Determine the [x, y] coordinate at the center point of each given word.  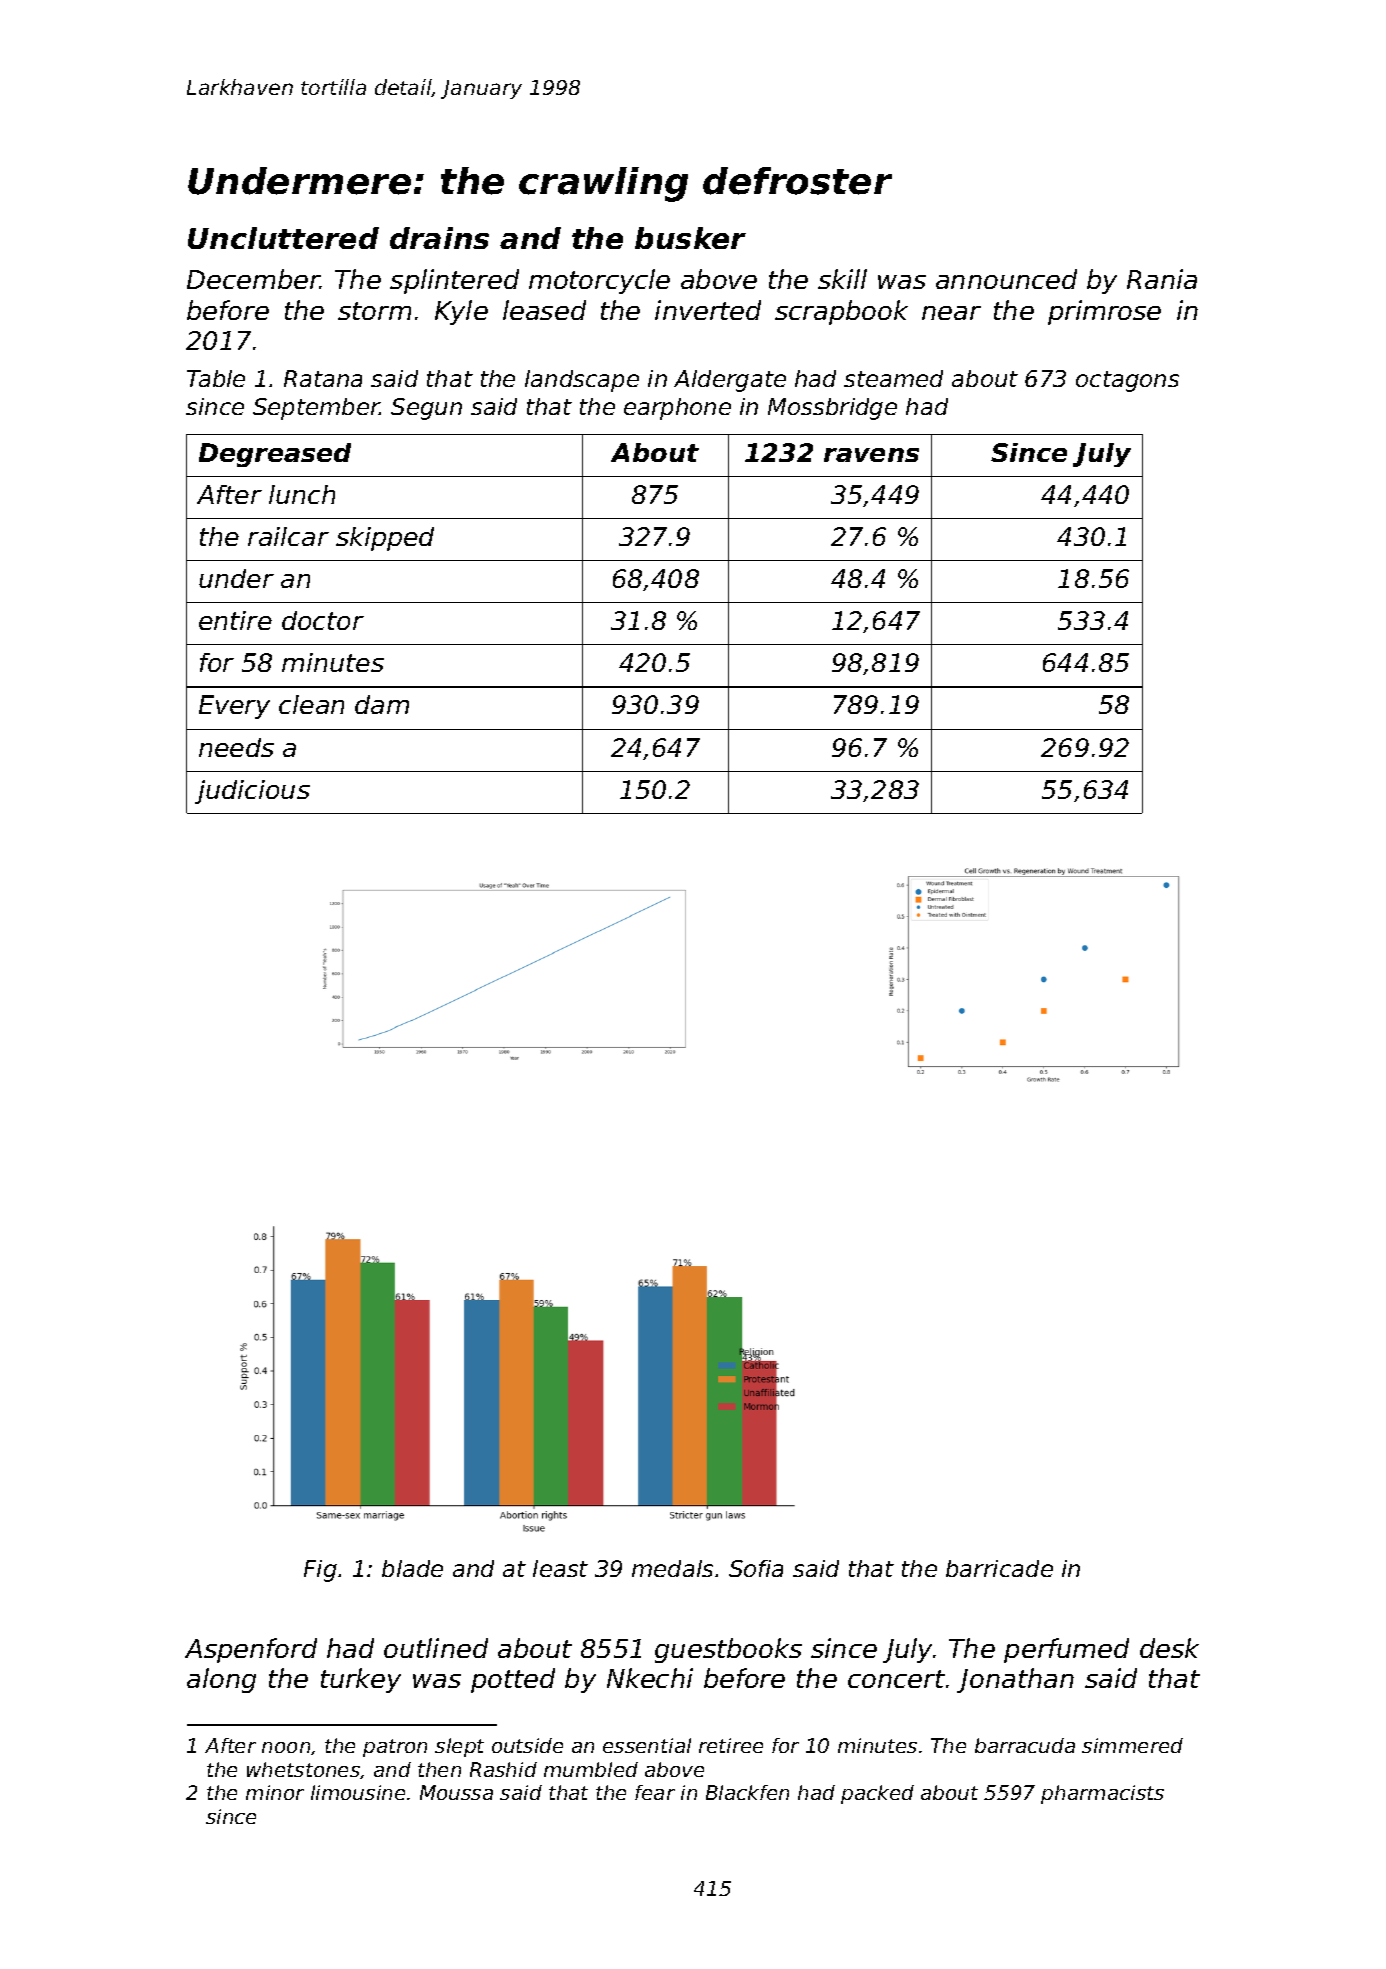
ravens [871, 455]
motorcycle [599, 281]
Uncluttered [283, 238]
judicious [252, 792]
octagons [1127, 381]
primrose [1104, 312]
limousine [358, 1792]
